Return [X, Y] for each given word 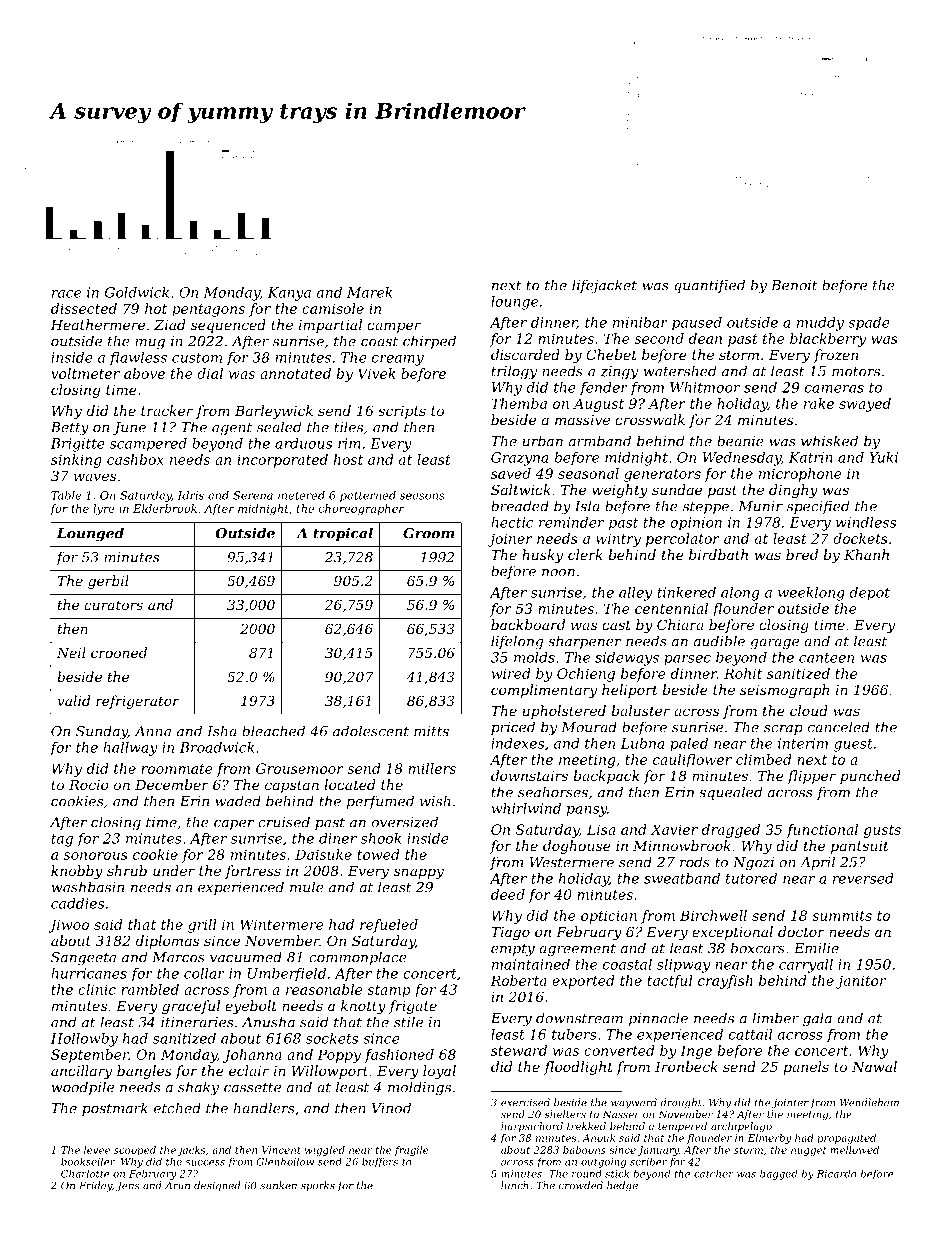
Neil [71, 652]
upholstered [564, 712]
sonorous [96, 856]
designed [217, 1186]
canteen [826, 658]
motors [856, 372]
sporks [318, 1186]
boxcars [758, 948]
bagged [778, 1174]
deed [508, 894]
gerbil [108, 582]
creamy [398, 360]
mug [150, 344]
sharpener [585, 642]
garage [774, 644]
